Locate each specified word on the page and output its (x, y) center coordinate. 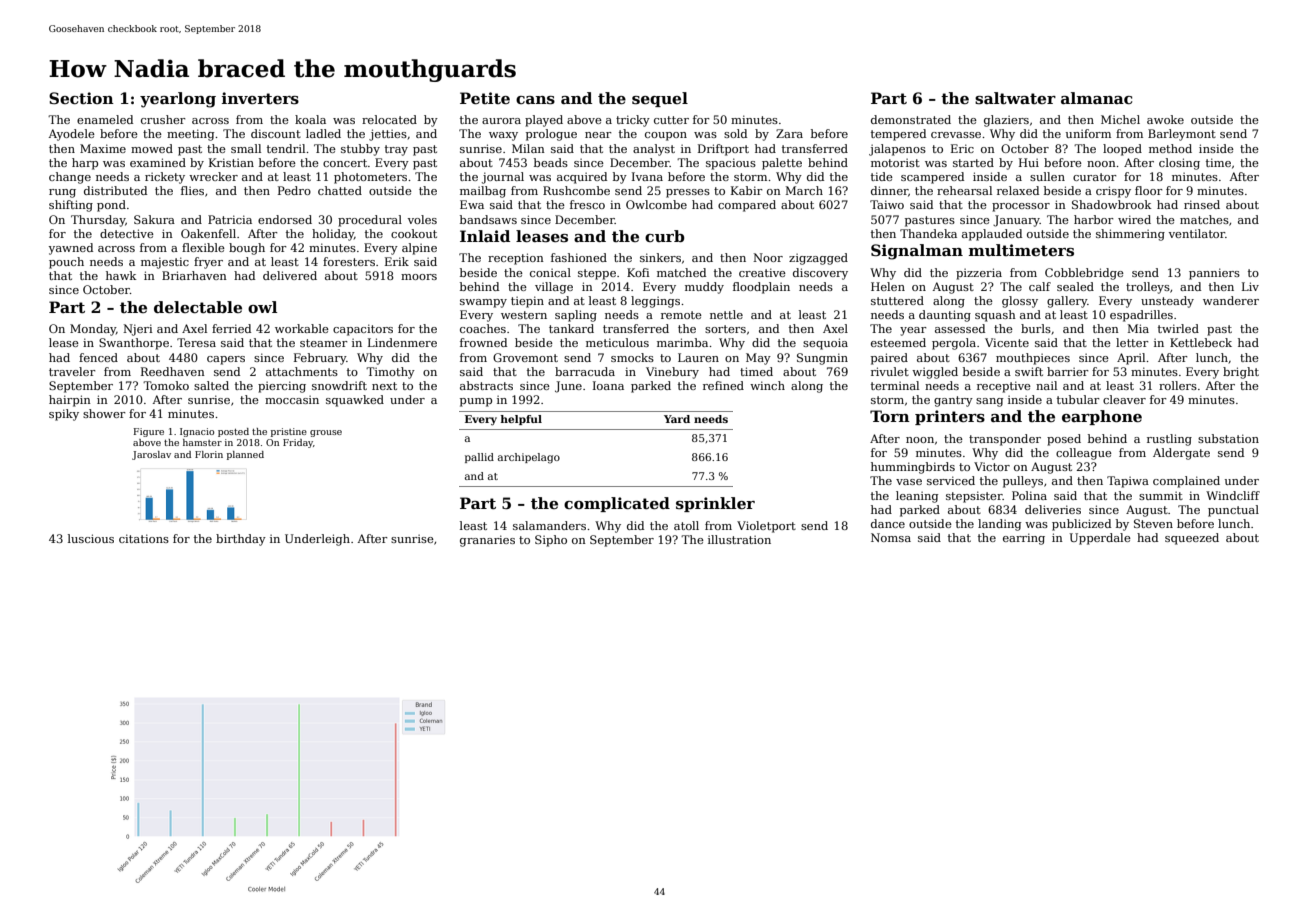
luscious (91, 538)
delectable (198, 307)
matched (681, 272)
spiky (64, 415)
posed (1064, 440)
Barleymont (1182, 135)
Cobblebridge (1084, 274)
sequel (660, 99)
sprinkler (715, 504)
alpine (419, 249)
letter (1132, 342)
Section (81, 98)
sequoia (825, 344)
